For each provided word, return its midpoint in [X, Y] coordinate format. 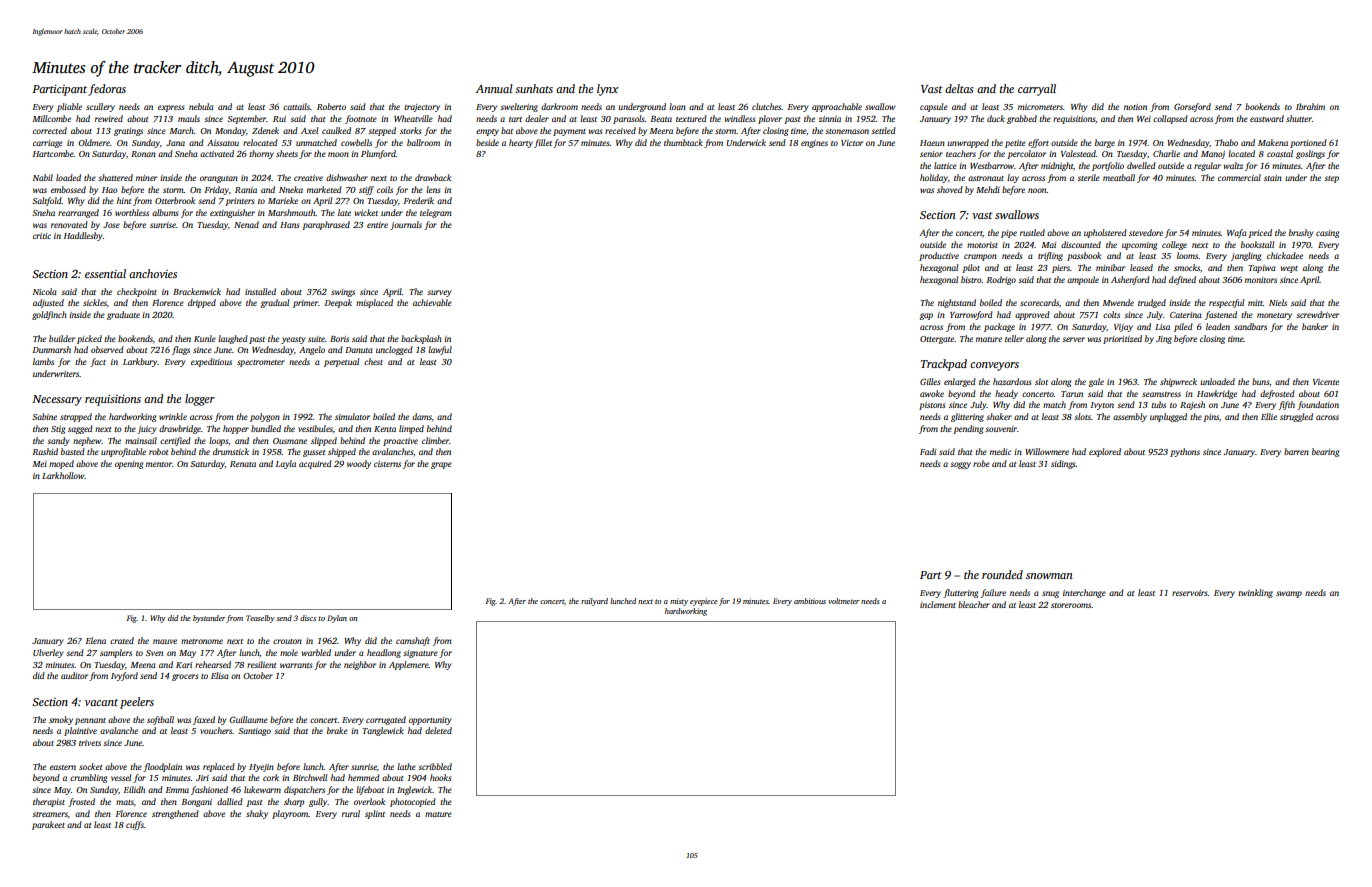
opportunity [430, 721]
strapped [76, 417]
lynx [608, 90]
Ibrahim [1310, 106]
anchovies [153, 273]
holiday [934, 178]
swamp [1289, 594]
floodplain [162, 767]
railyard [594, 602]
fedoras [107, 90]
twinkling [1255, 593]
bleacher [974, 604]
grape [441, 465]
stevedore [1146, 232]
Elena [96, 640]
